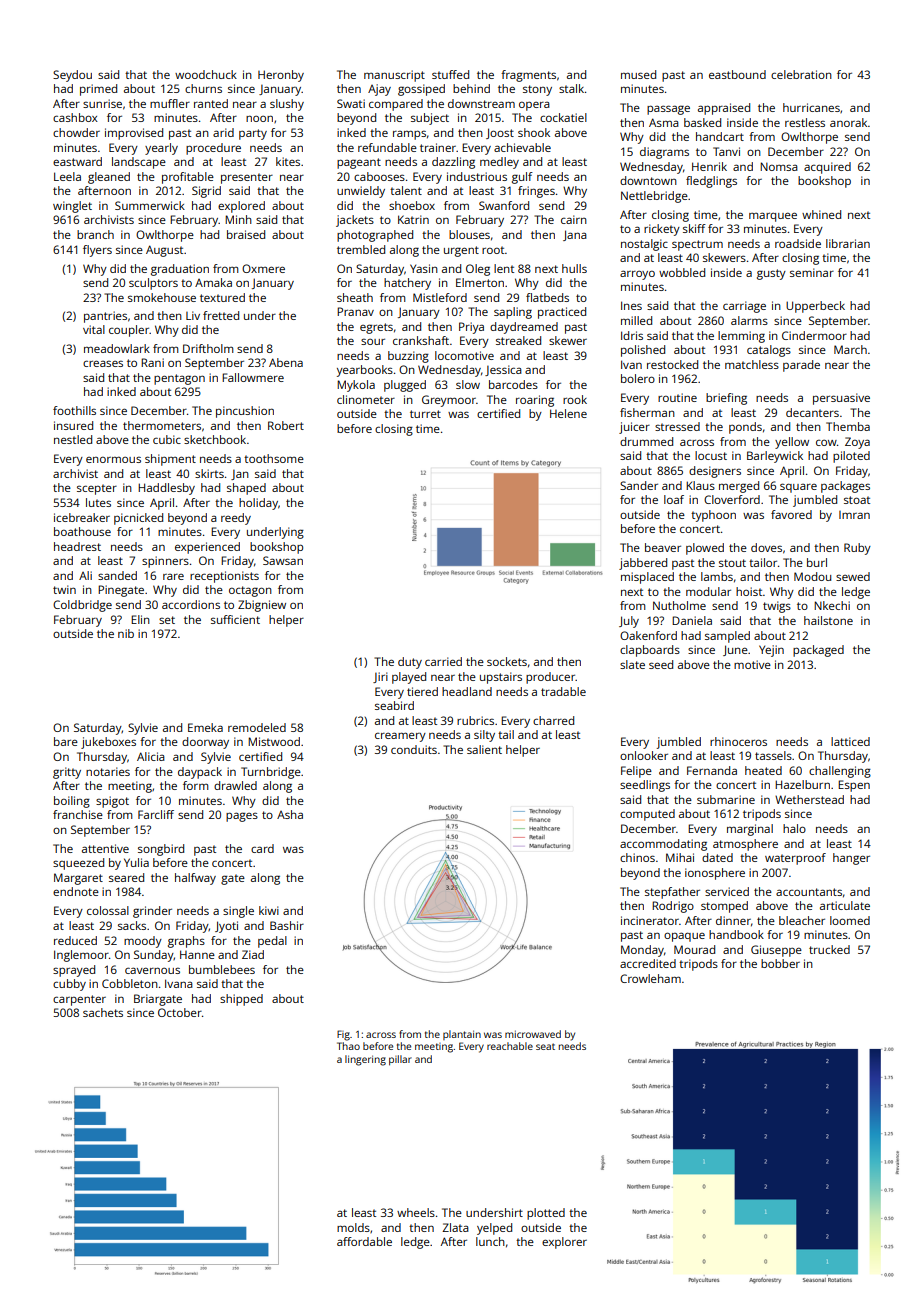 This image has width=924, height=1308. I want to click on molds, so click(353, 1227).
